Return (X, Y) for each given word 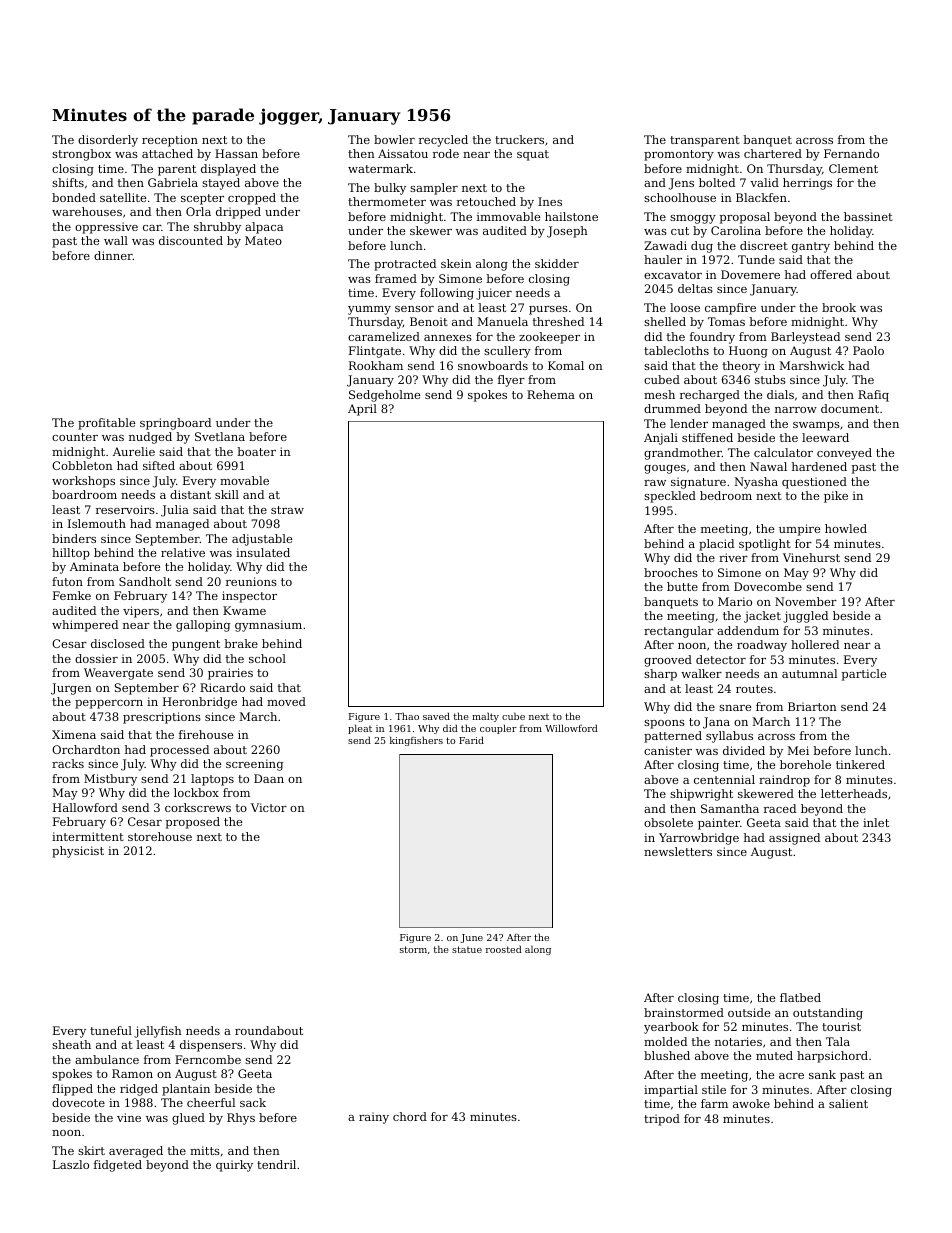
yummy (369, 310)
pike (836, 497)
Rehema (551, 394)
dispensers (211, 1046)
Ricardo (222, 687)
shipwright (701, 795)
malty (485, 717)
